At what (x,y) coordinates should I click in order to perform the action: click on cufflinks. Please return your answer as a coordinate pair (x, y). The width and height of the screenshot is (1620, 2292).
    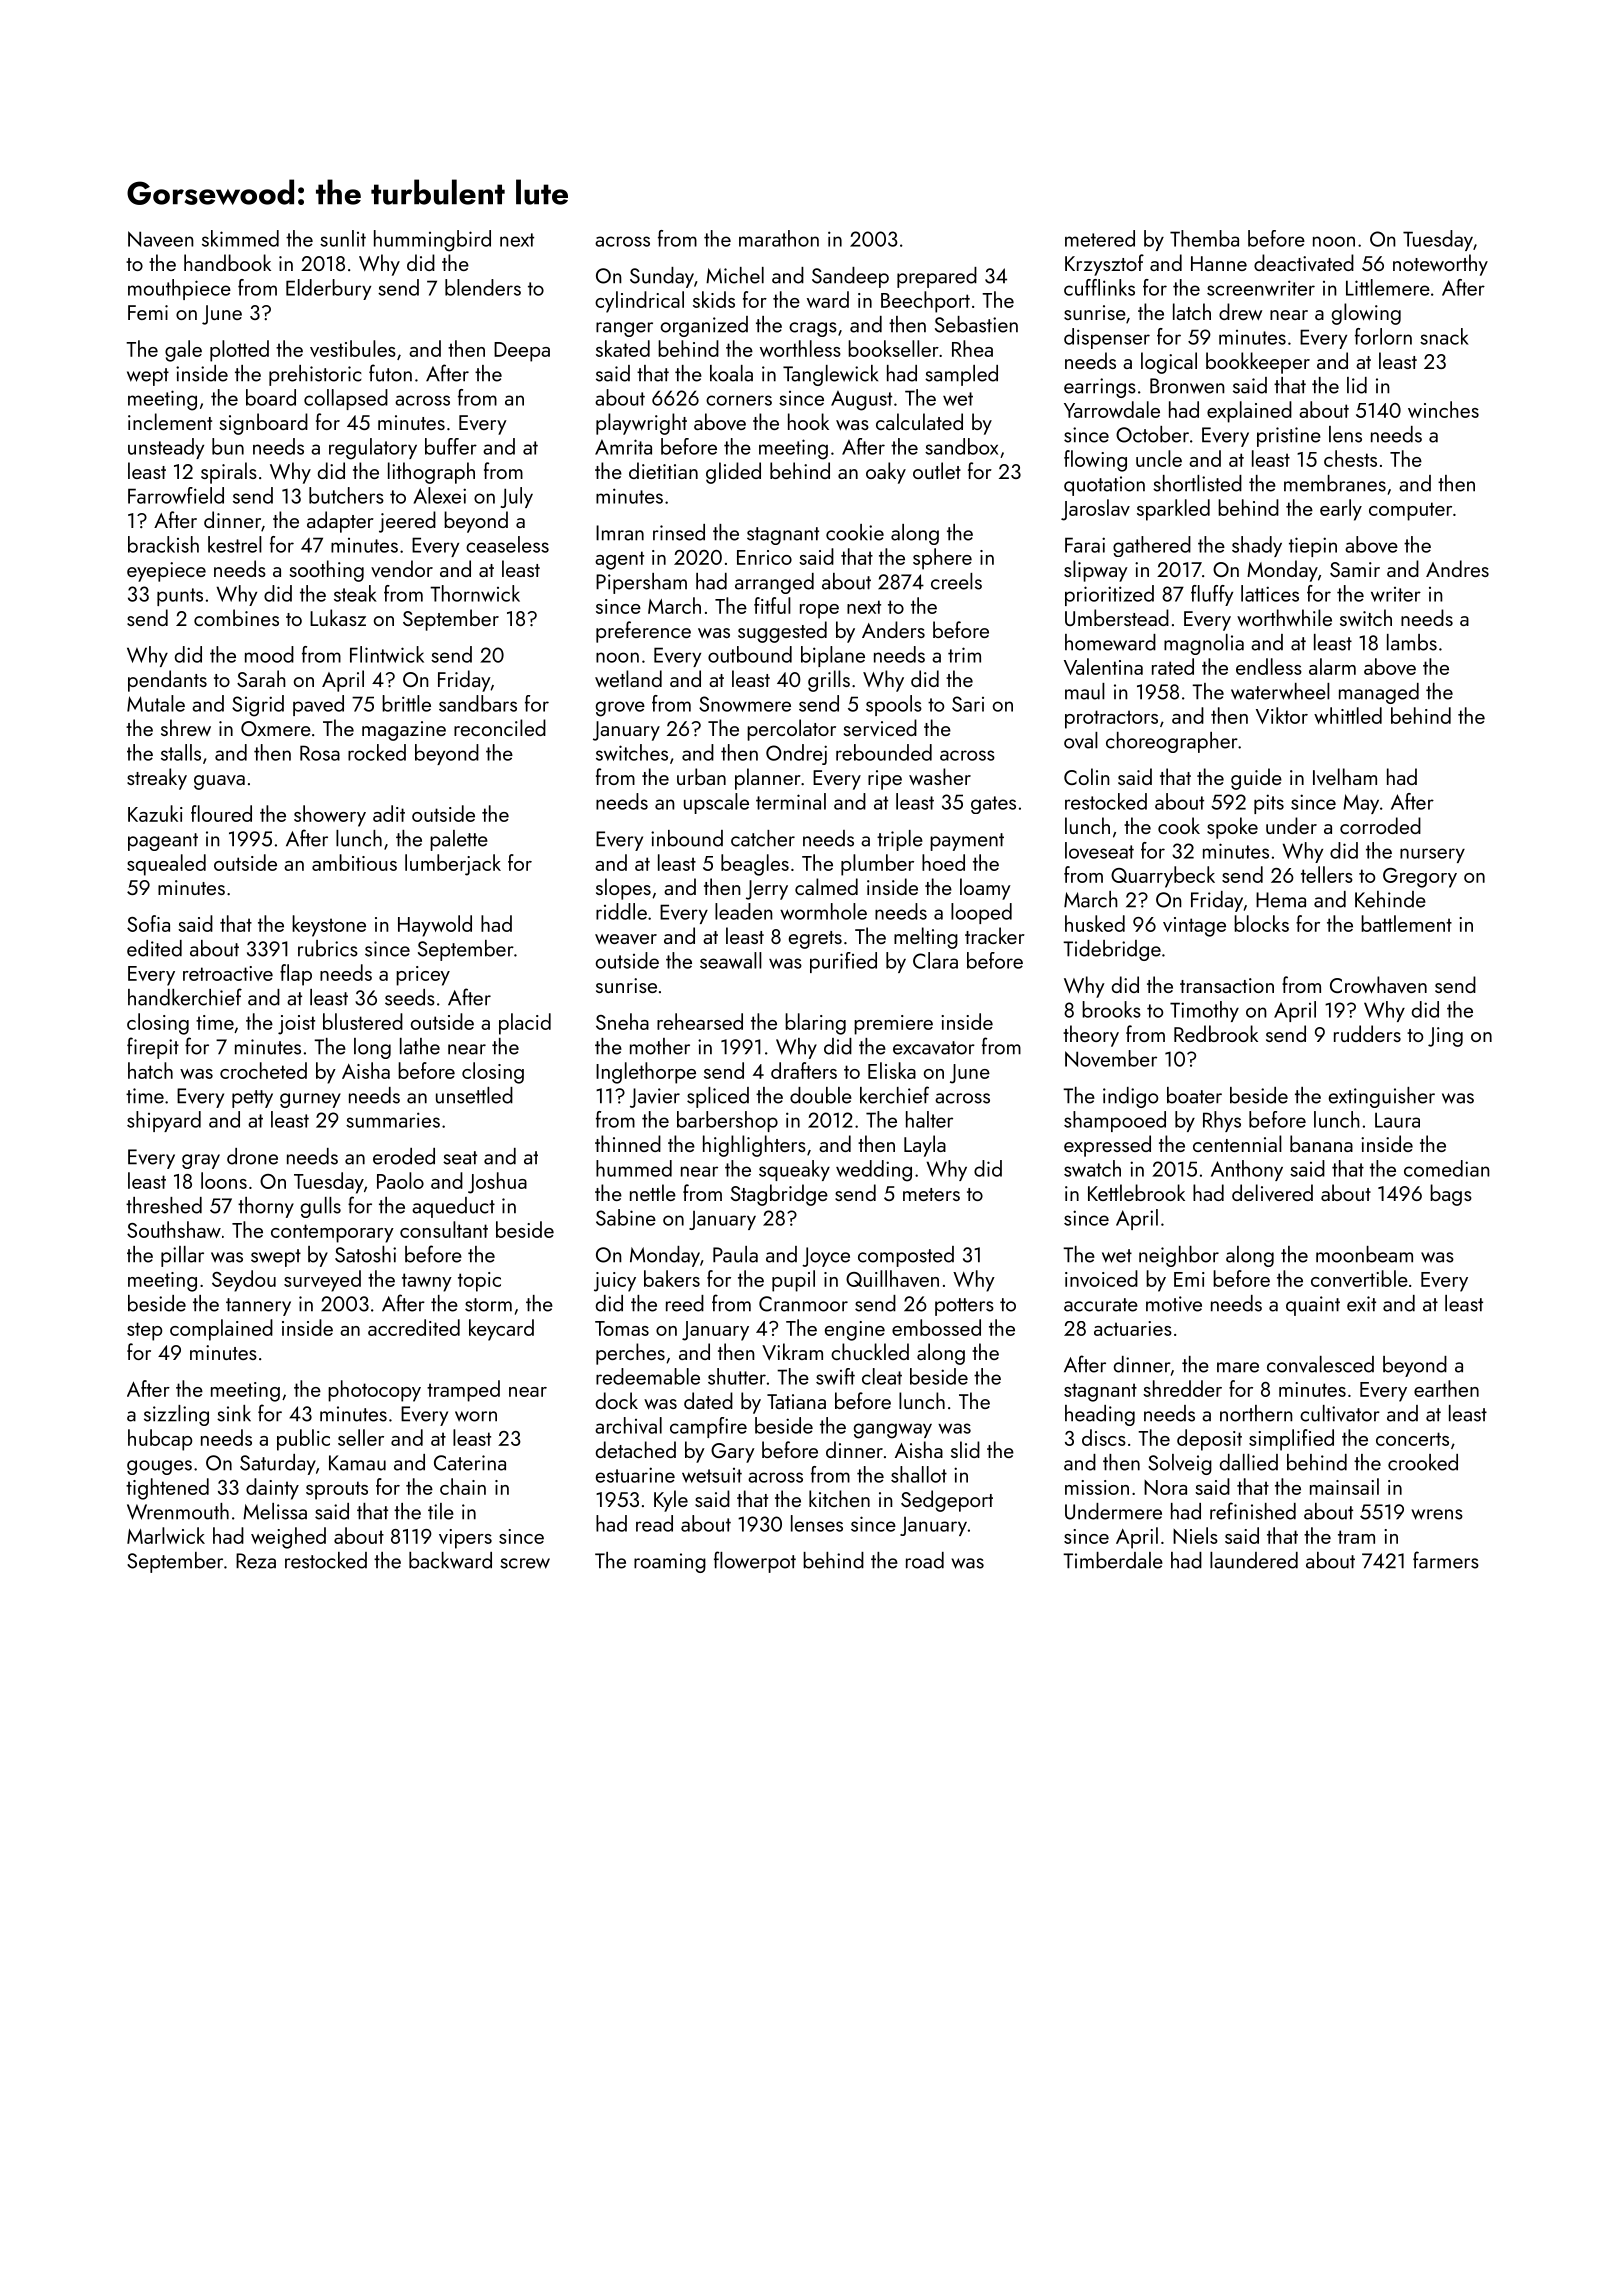
    Looking at the image, I should click on (1099, 287).
